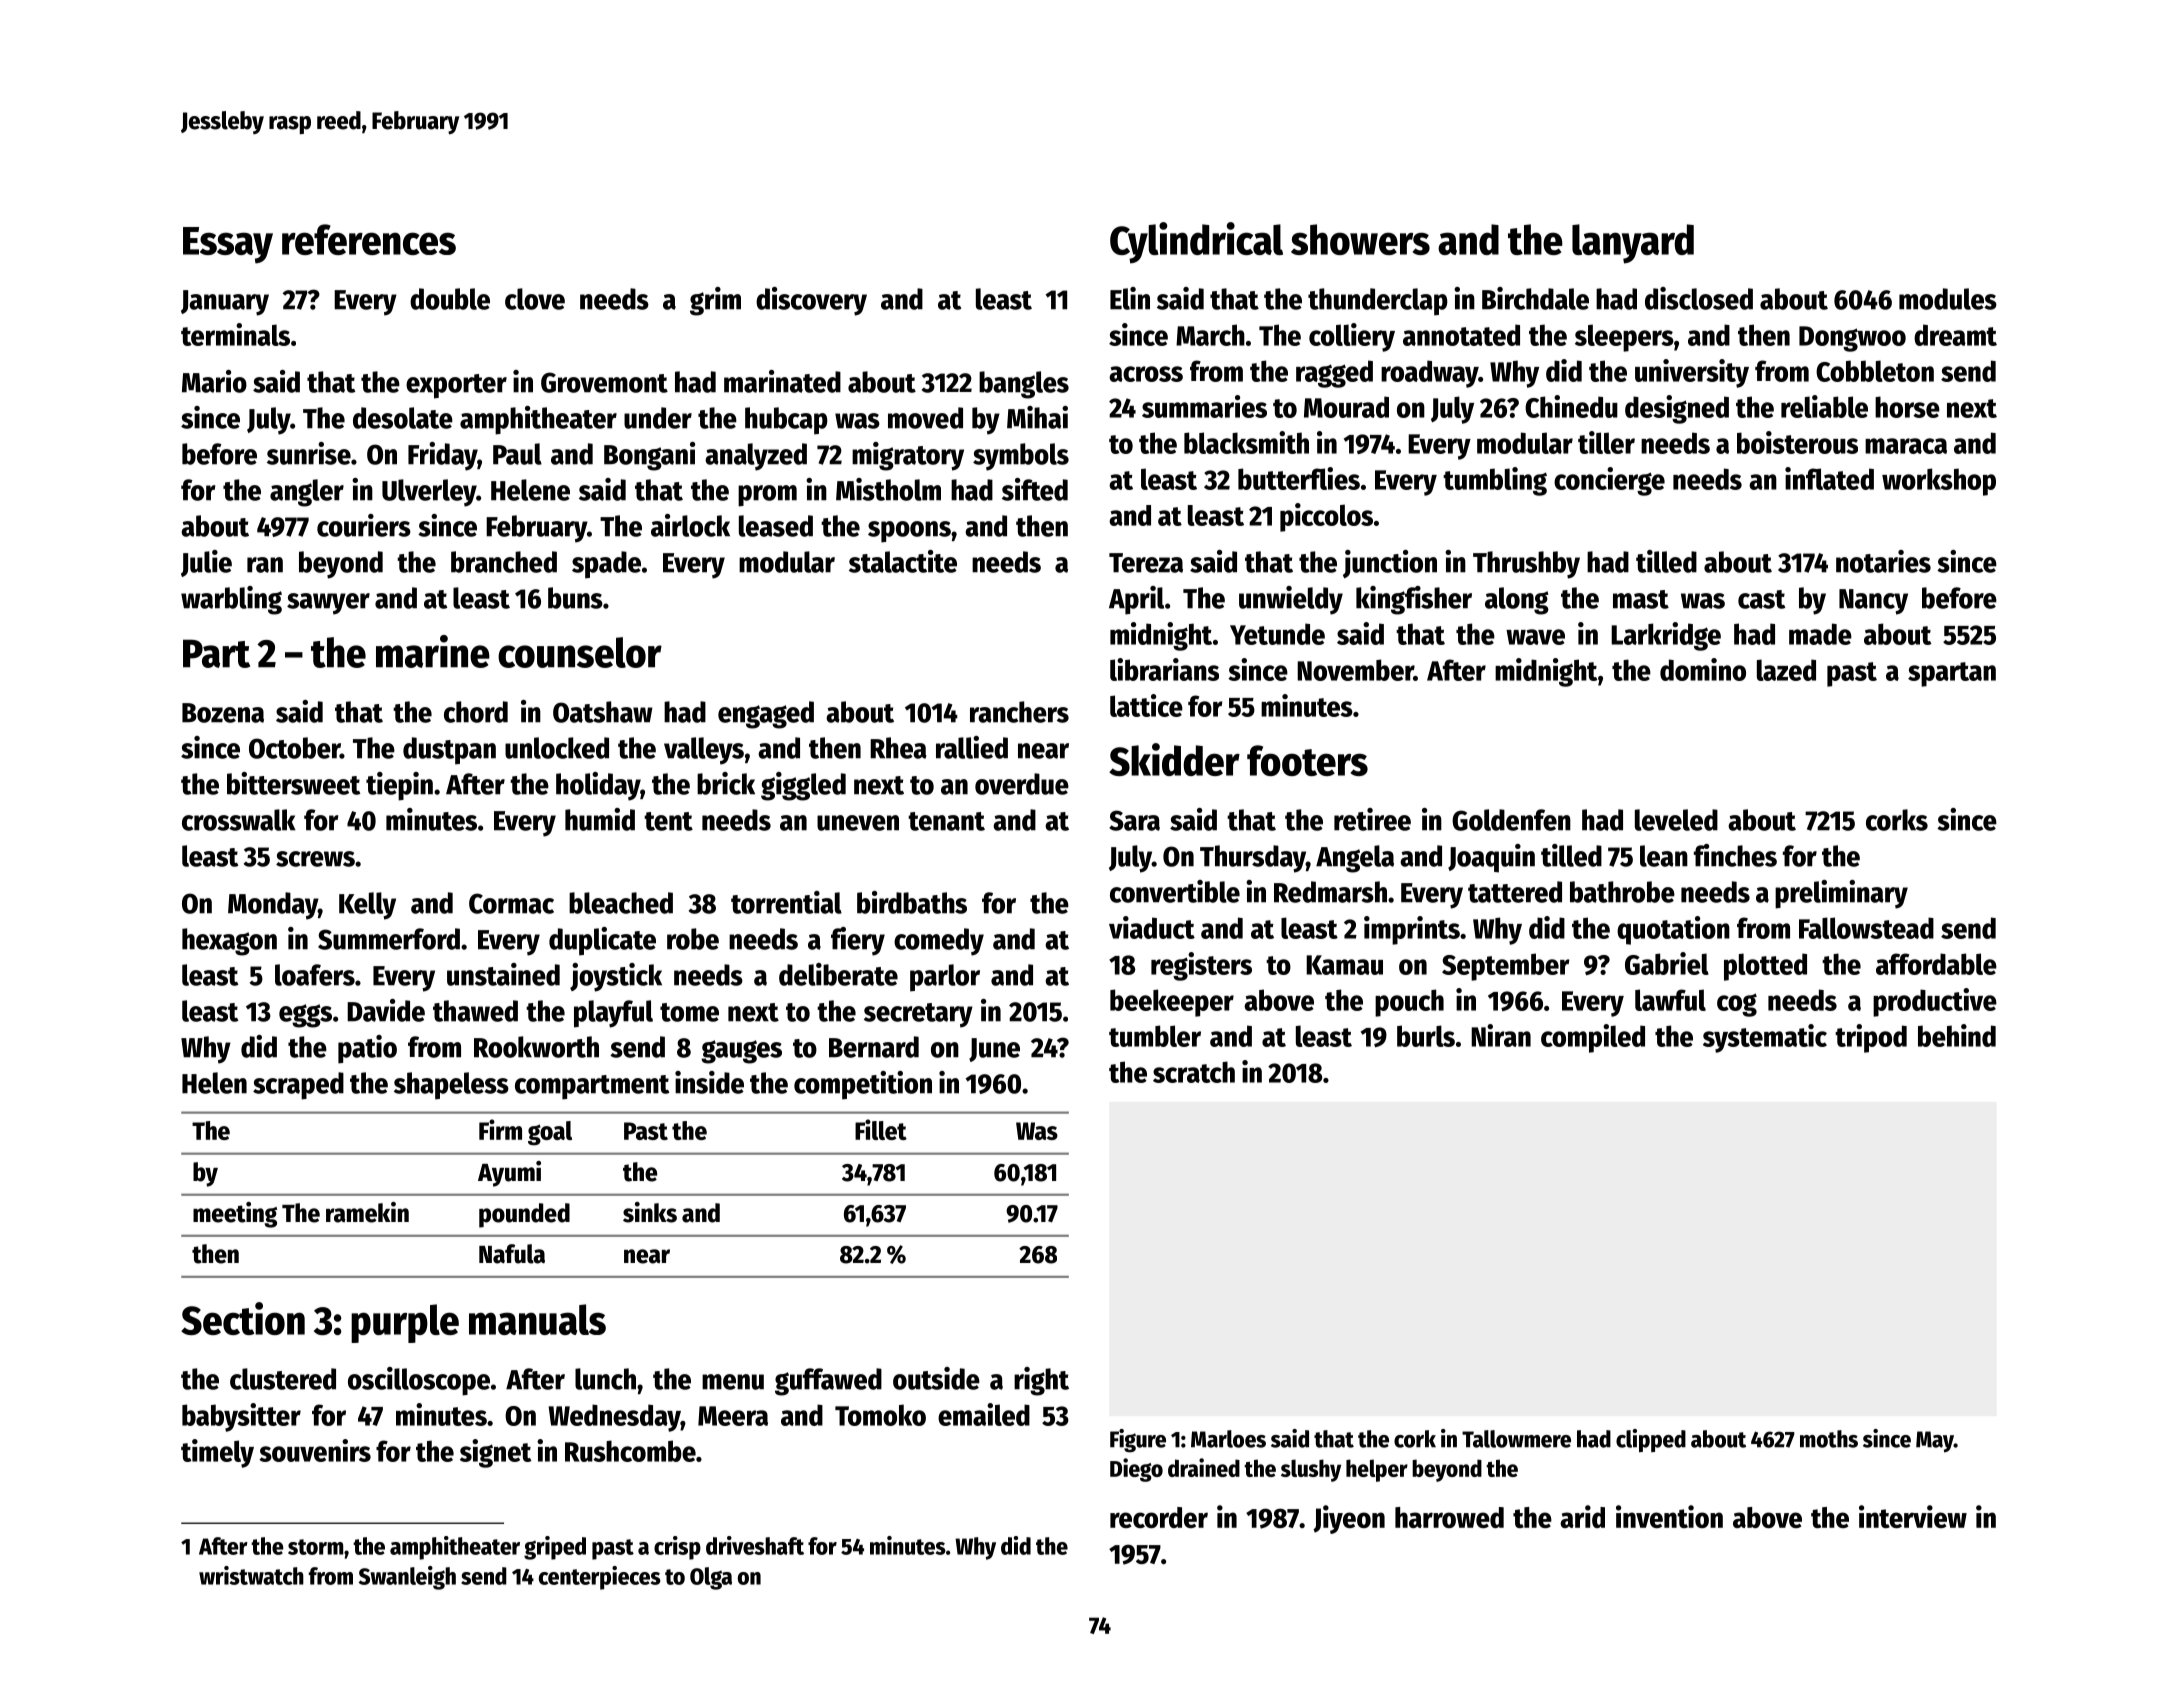 The height and width of the screenshot is (1683, 2178). What do you see at coordinates (711, 1578) in the screenshot?
I see `Olga` at bounding box center [711, 1578].
